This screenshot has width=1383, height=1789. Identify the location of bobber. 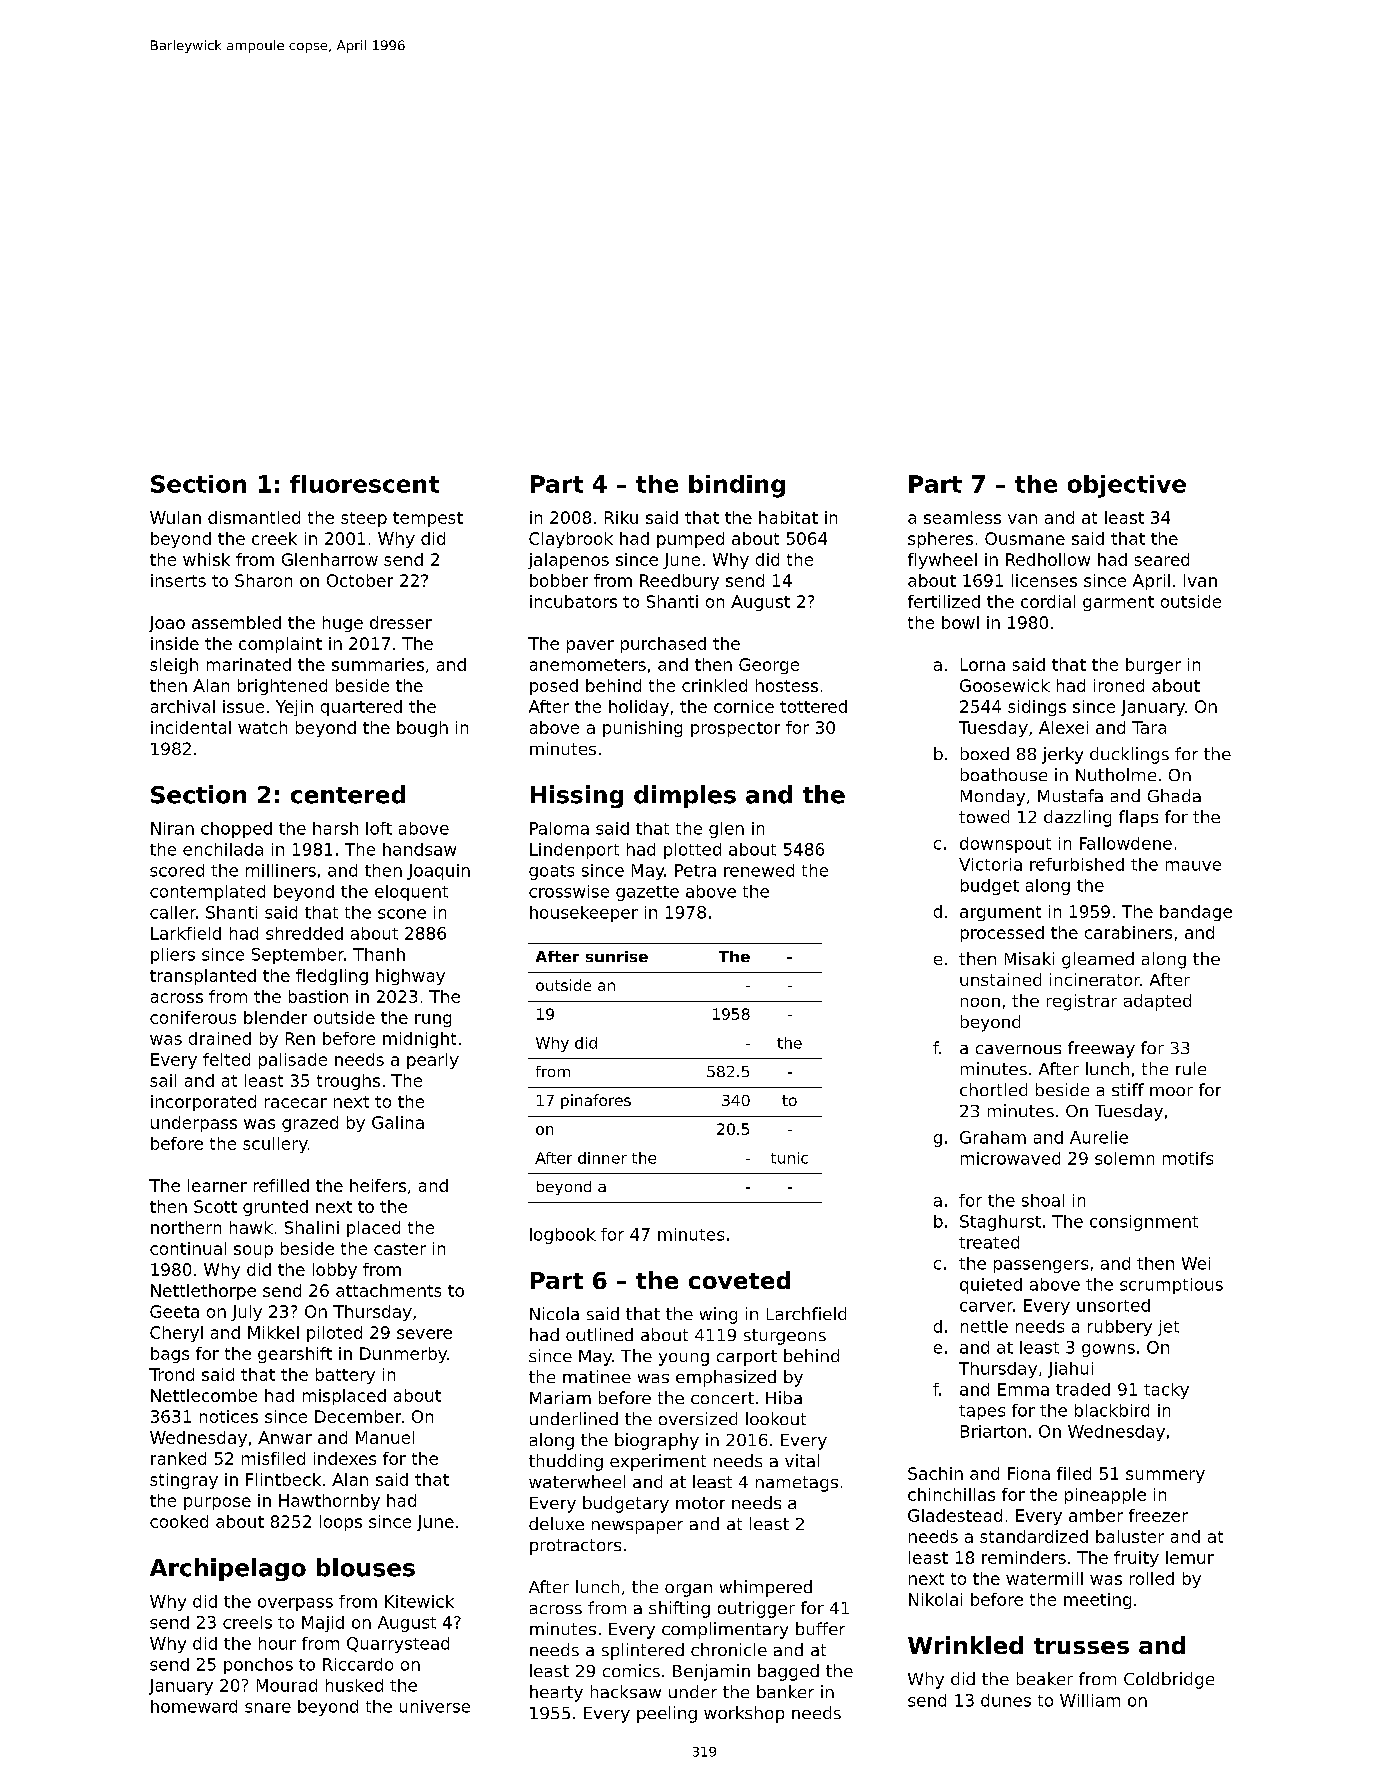
(559, 580).
